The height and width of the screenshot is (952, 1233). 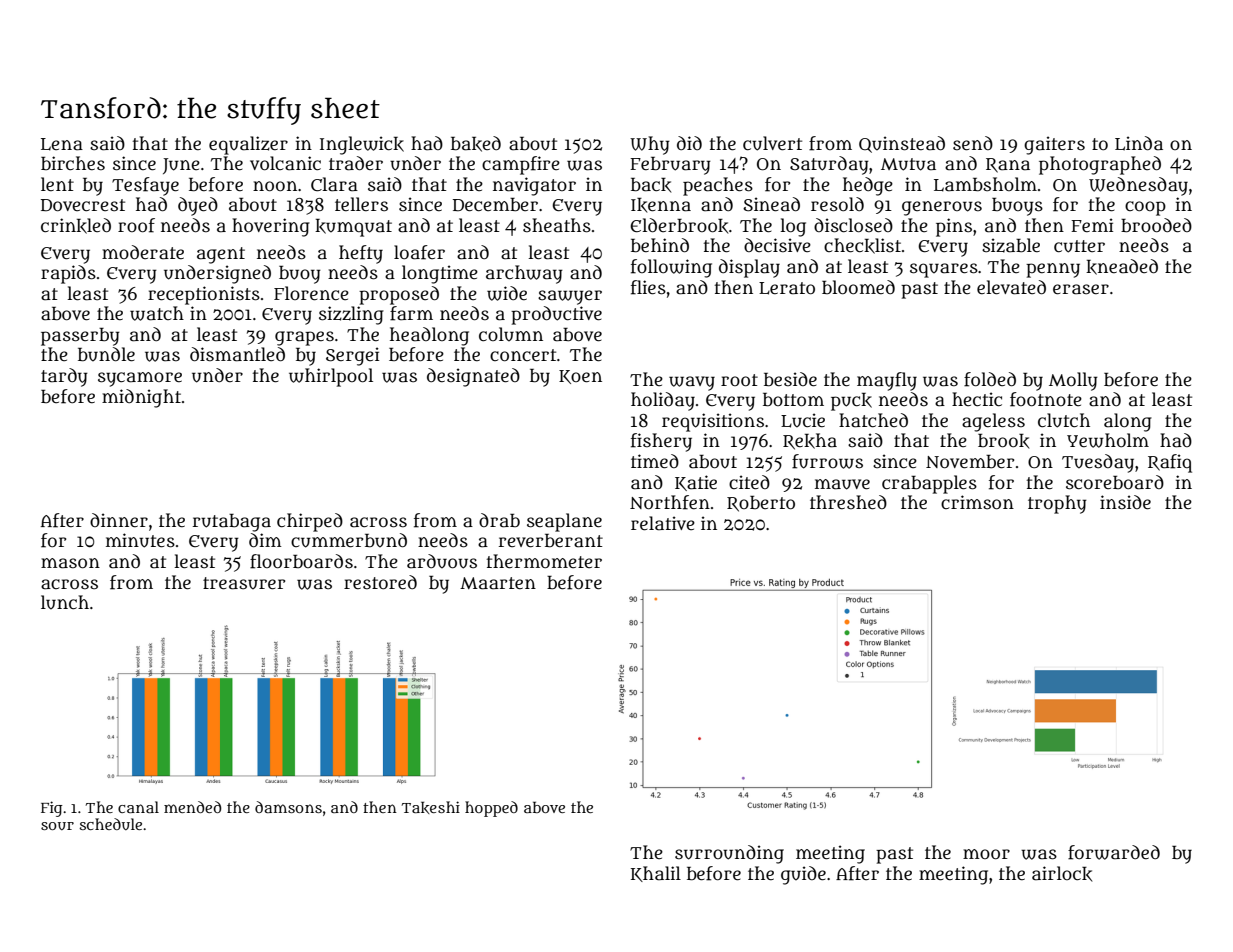 I want to click on Lambsholm, so click(x=985, y=184).
